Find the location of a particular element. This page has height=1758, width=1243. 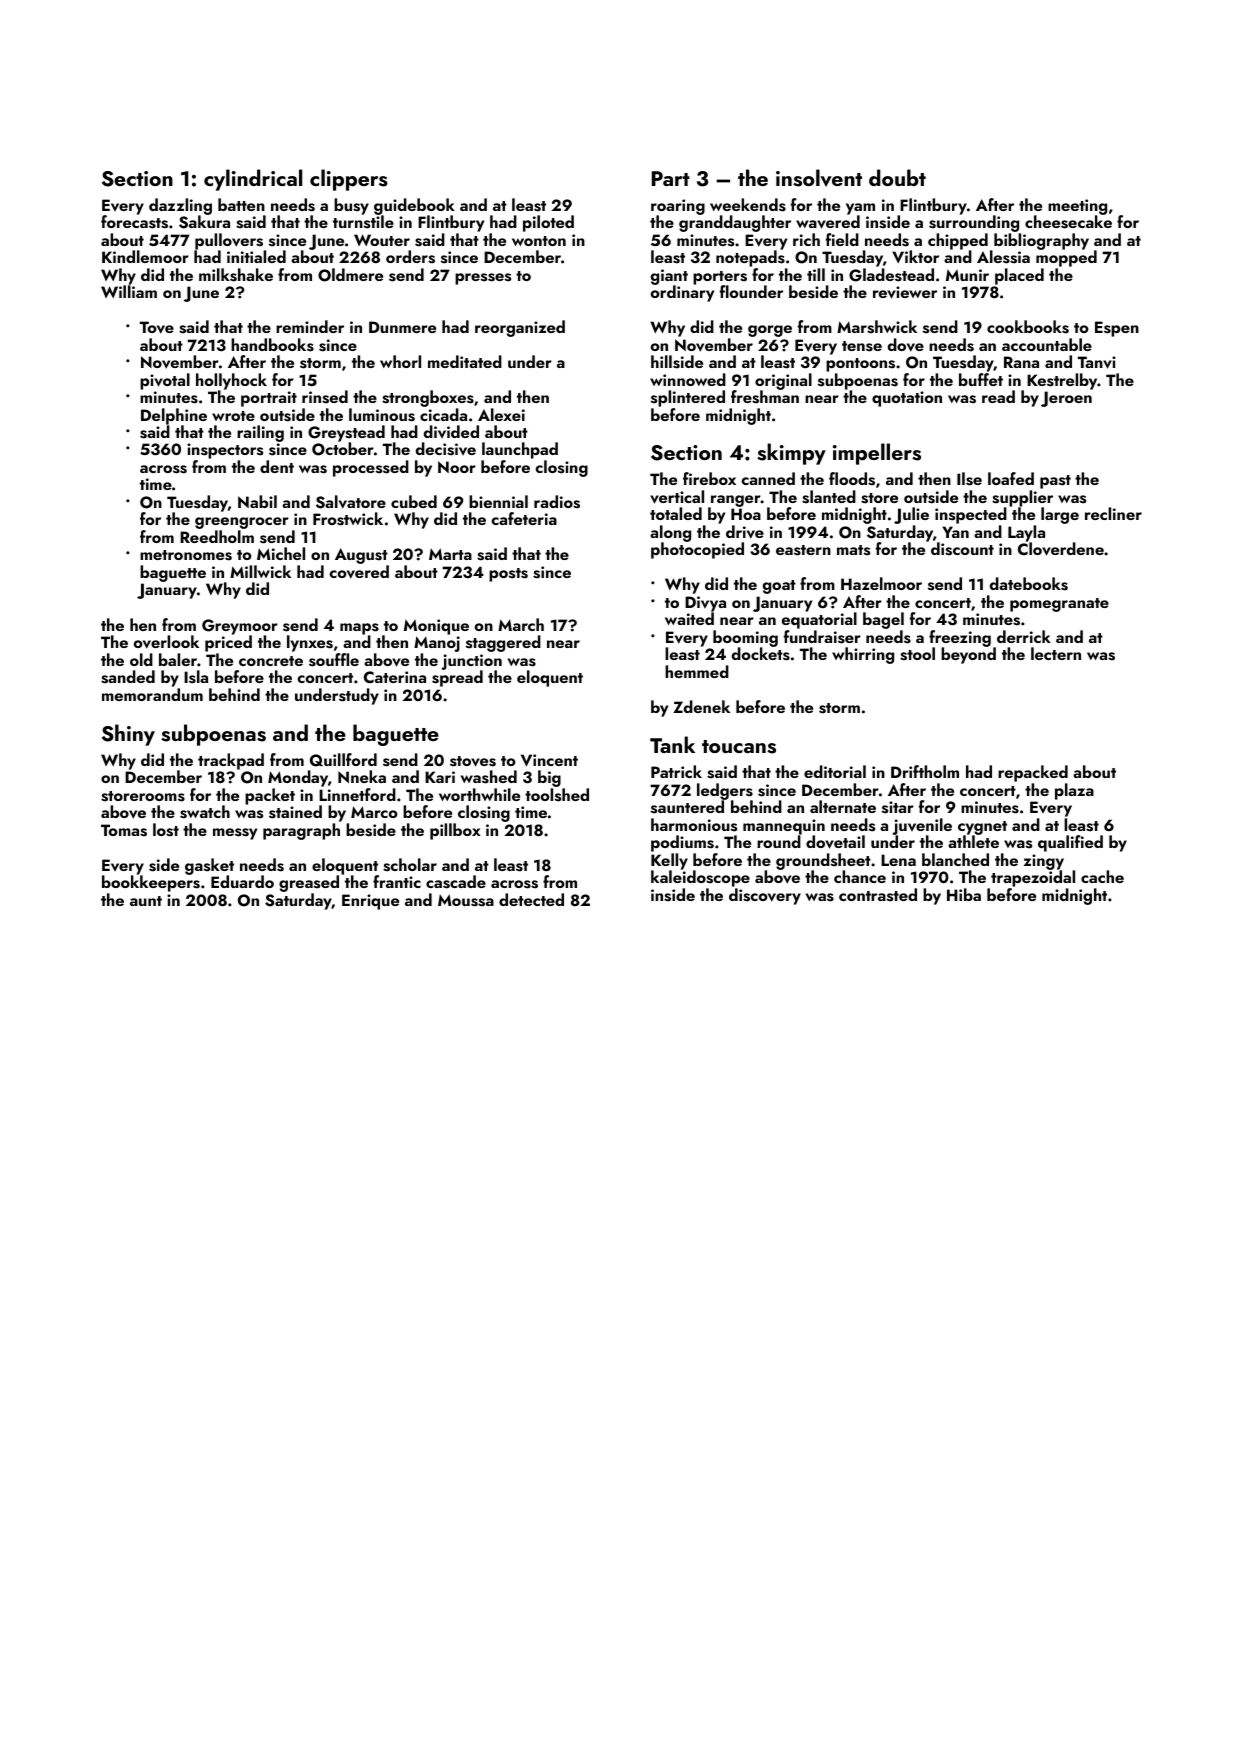

Hiba is located at coordinates (964, 894).
